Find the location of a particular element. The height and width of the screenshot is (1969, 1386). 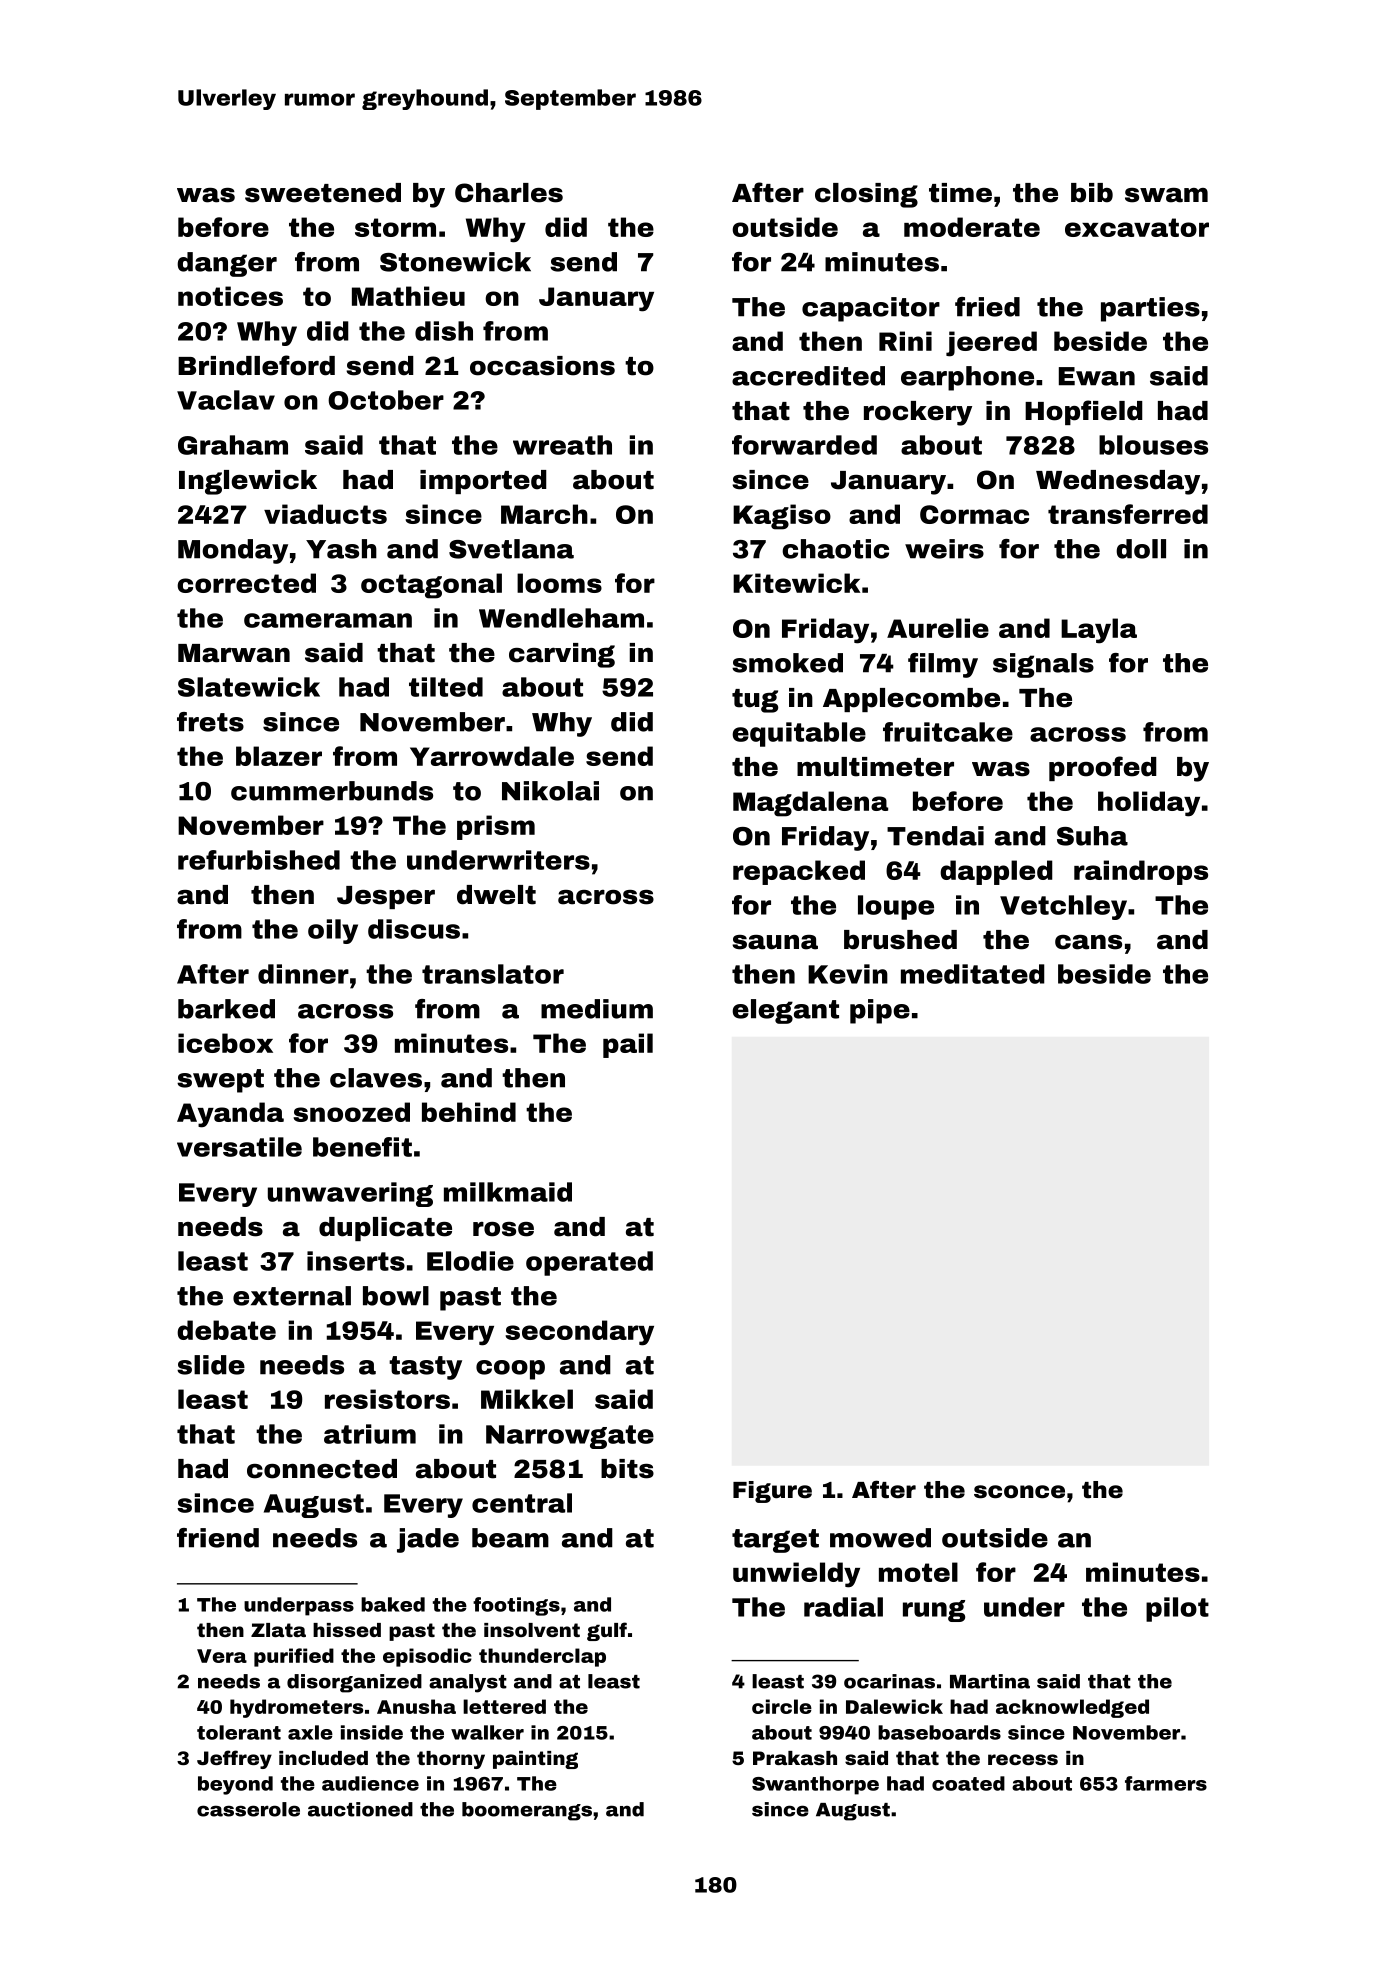

bib is located at coordinates (1092, 193).
